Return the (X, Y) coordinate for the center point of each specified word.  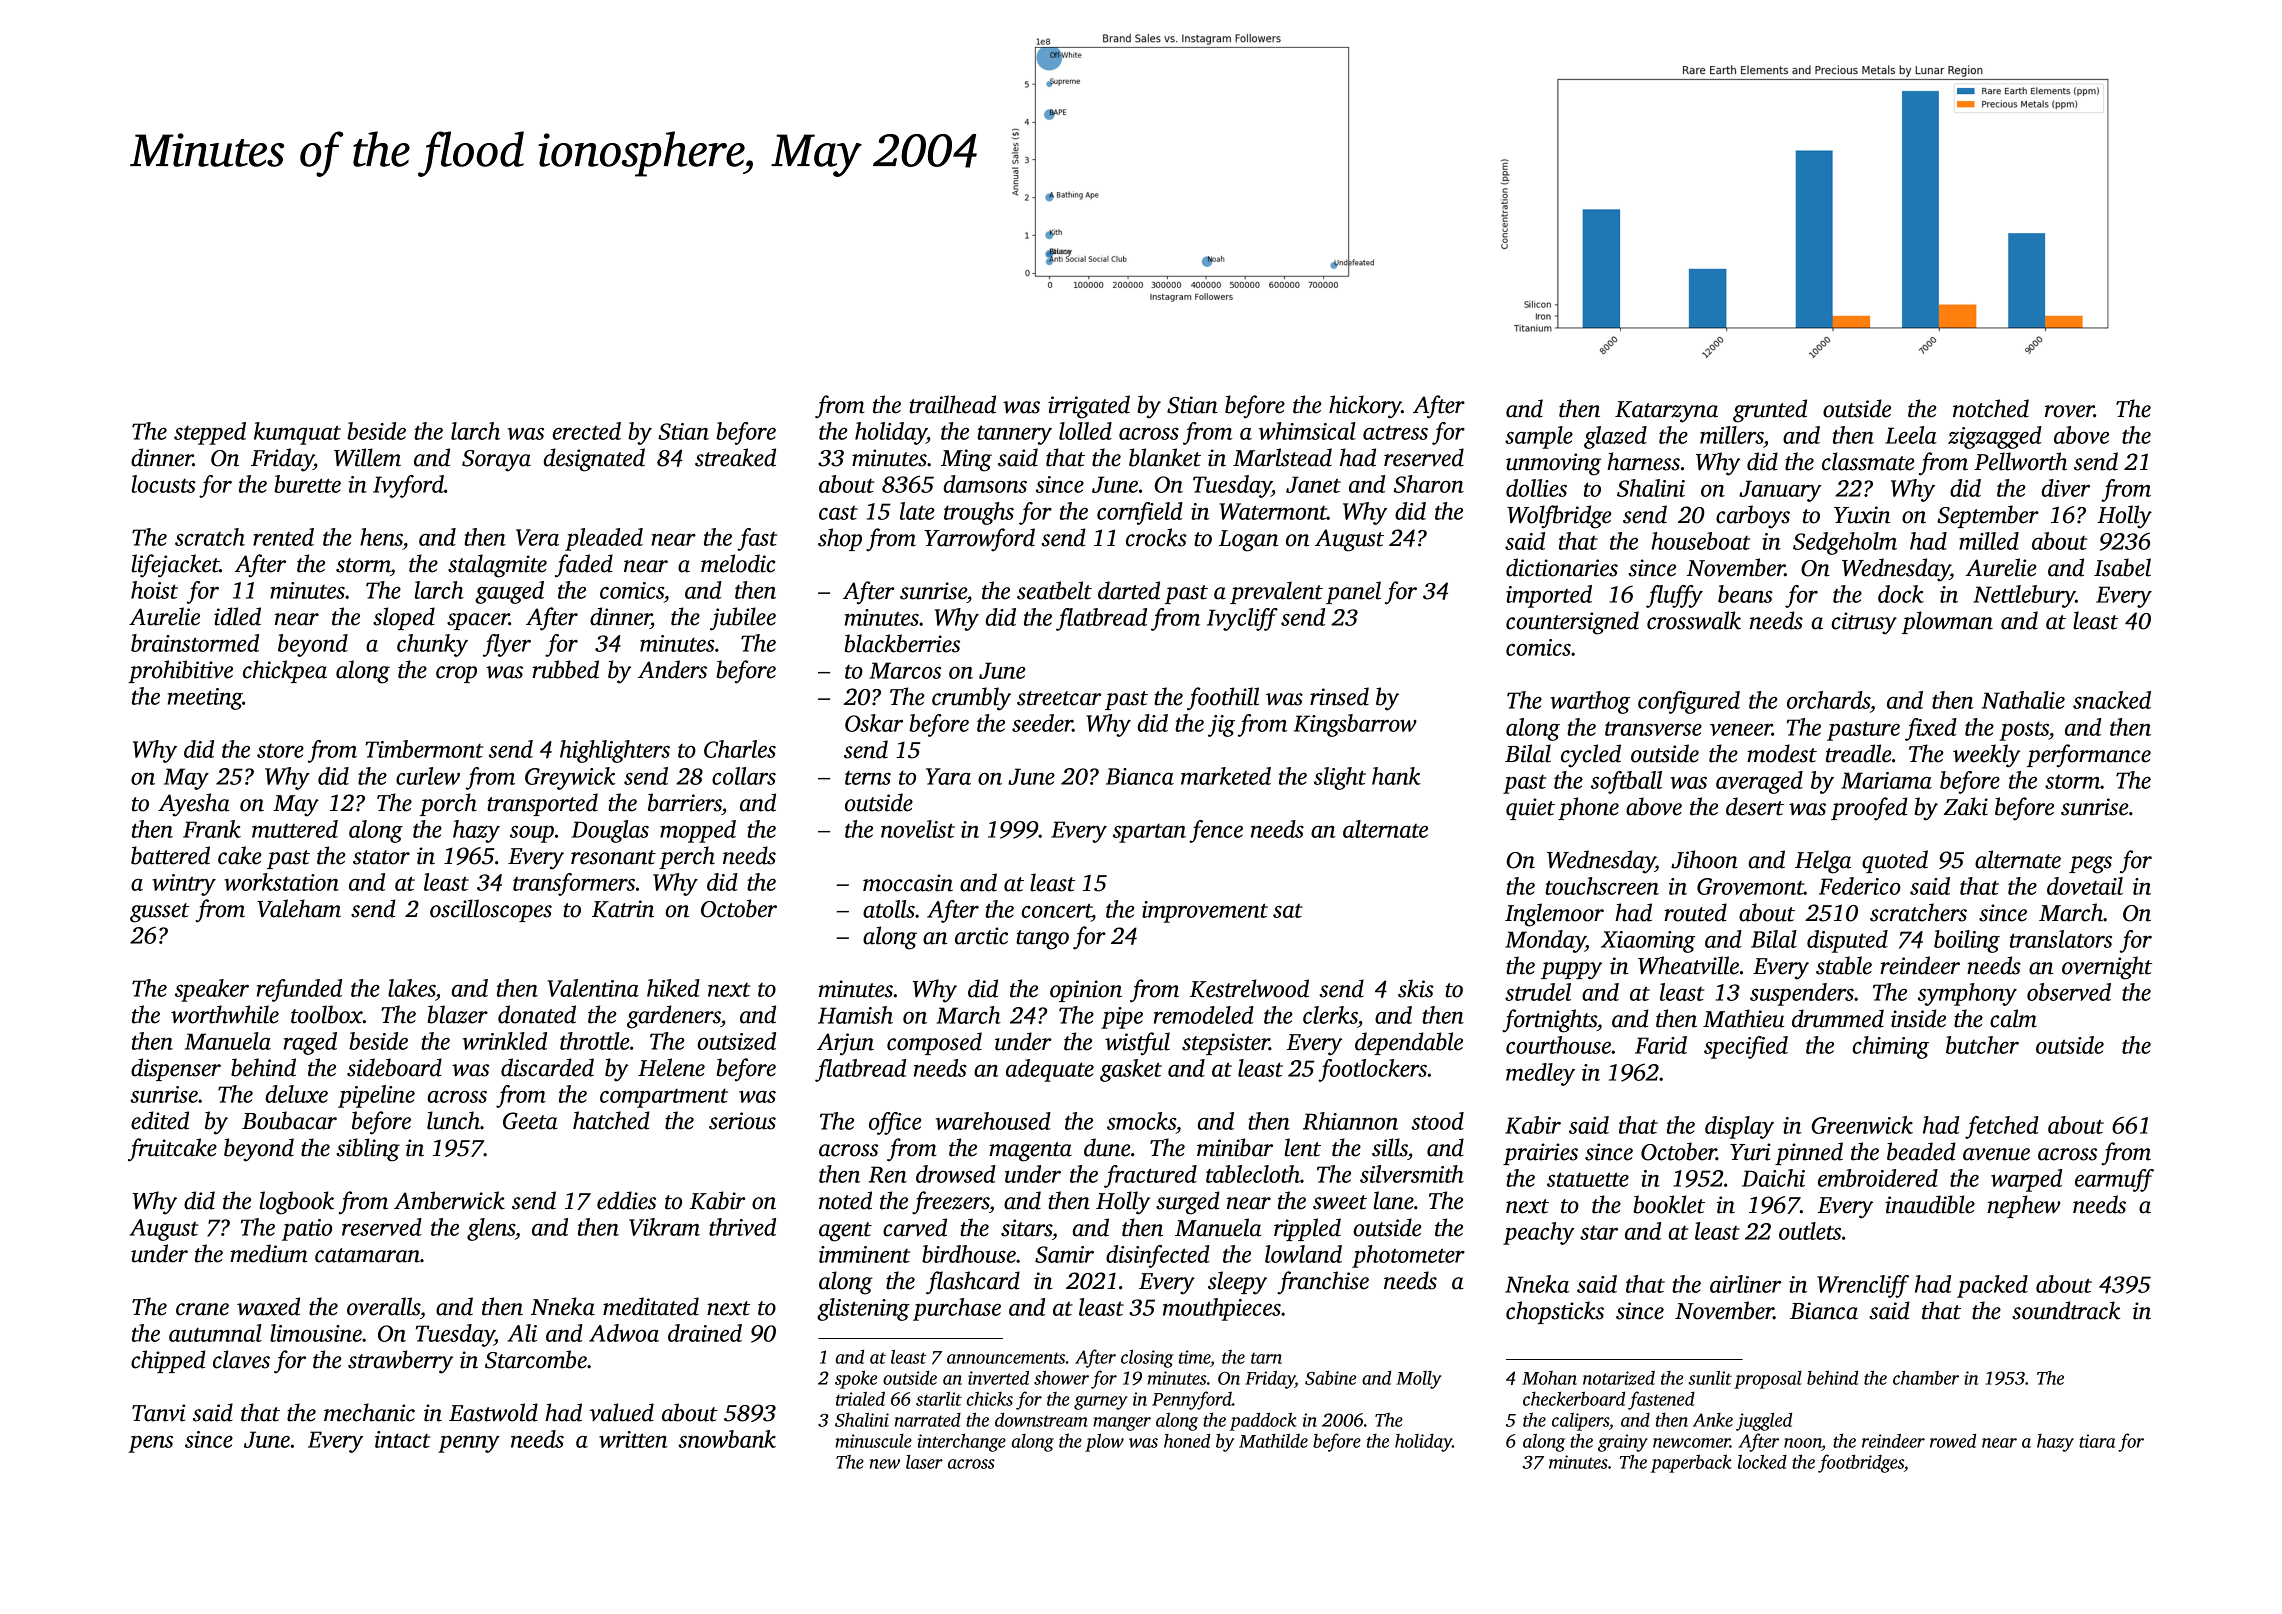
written (633, 1439)
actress (1395, 432)
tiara (2097, 1441)
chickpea (285, 671)
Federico (1860, 886)
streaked (735, 457)
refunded (299, 990)
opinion (1086, 991)
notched (1991, 408)
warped (2026, 1180)
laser (924, 1461)
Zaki (1966, 806)
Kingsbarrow (1355, 725)
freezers (950, 1203)
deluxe (296, 1094)
